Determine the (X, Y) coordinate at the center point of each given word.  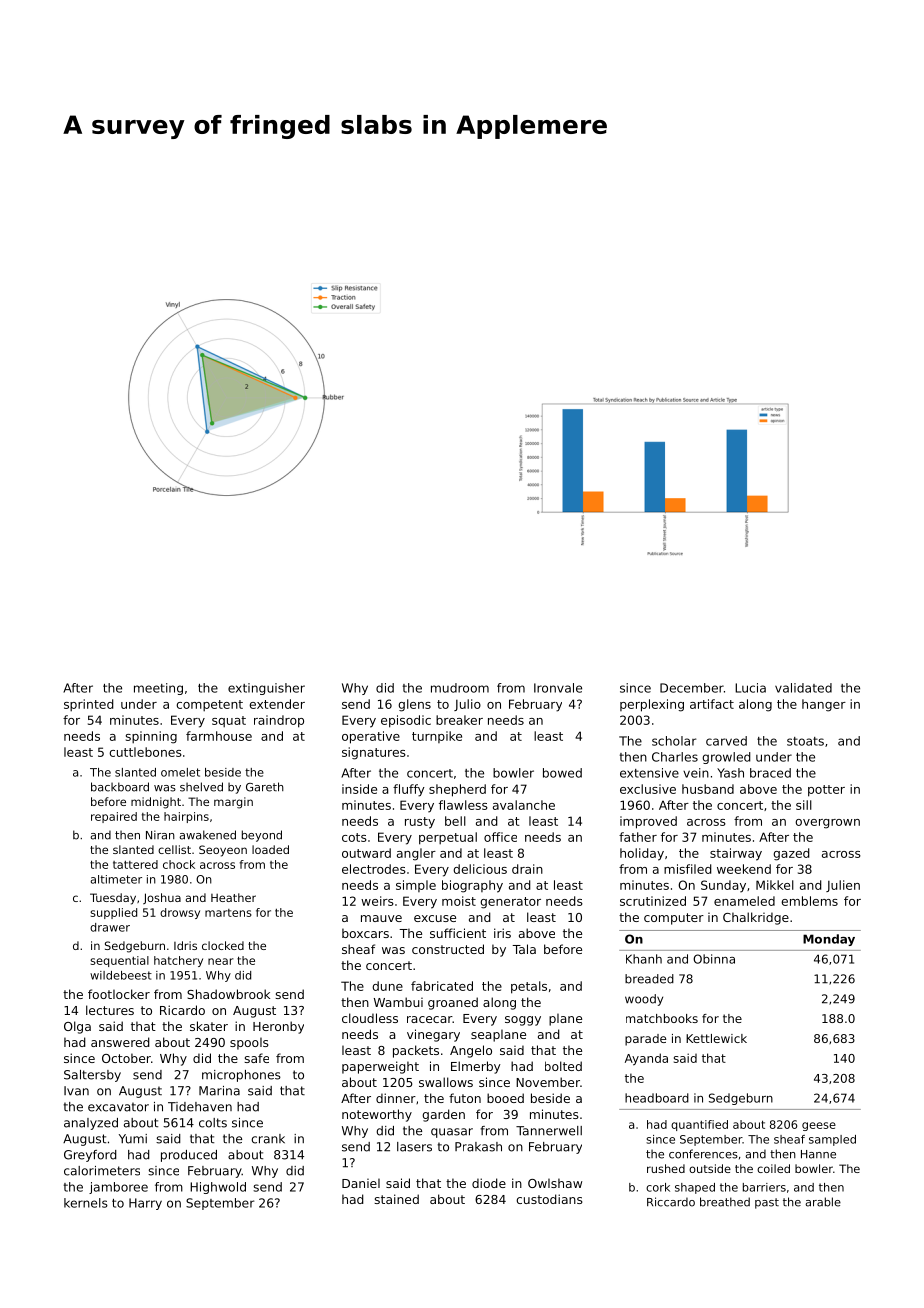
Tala (524, 949)
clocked (223, 945)
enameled (744, 901)
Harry (145, 1204)
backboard (120, 787)
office (500, 837)
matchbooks (662, 1018)
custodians (549, 1199)
